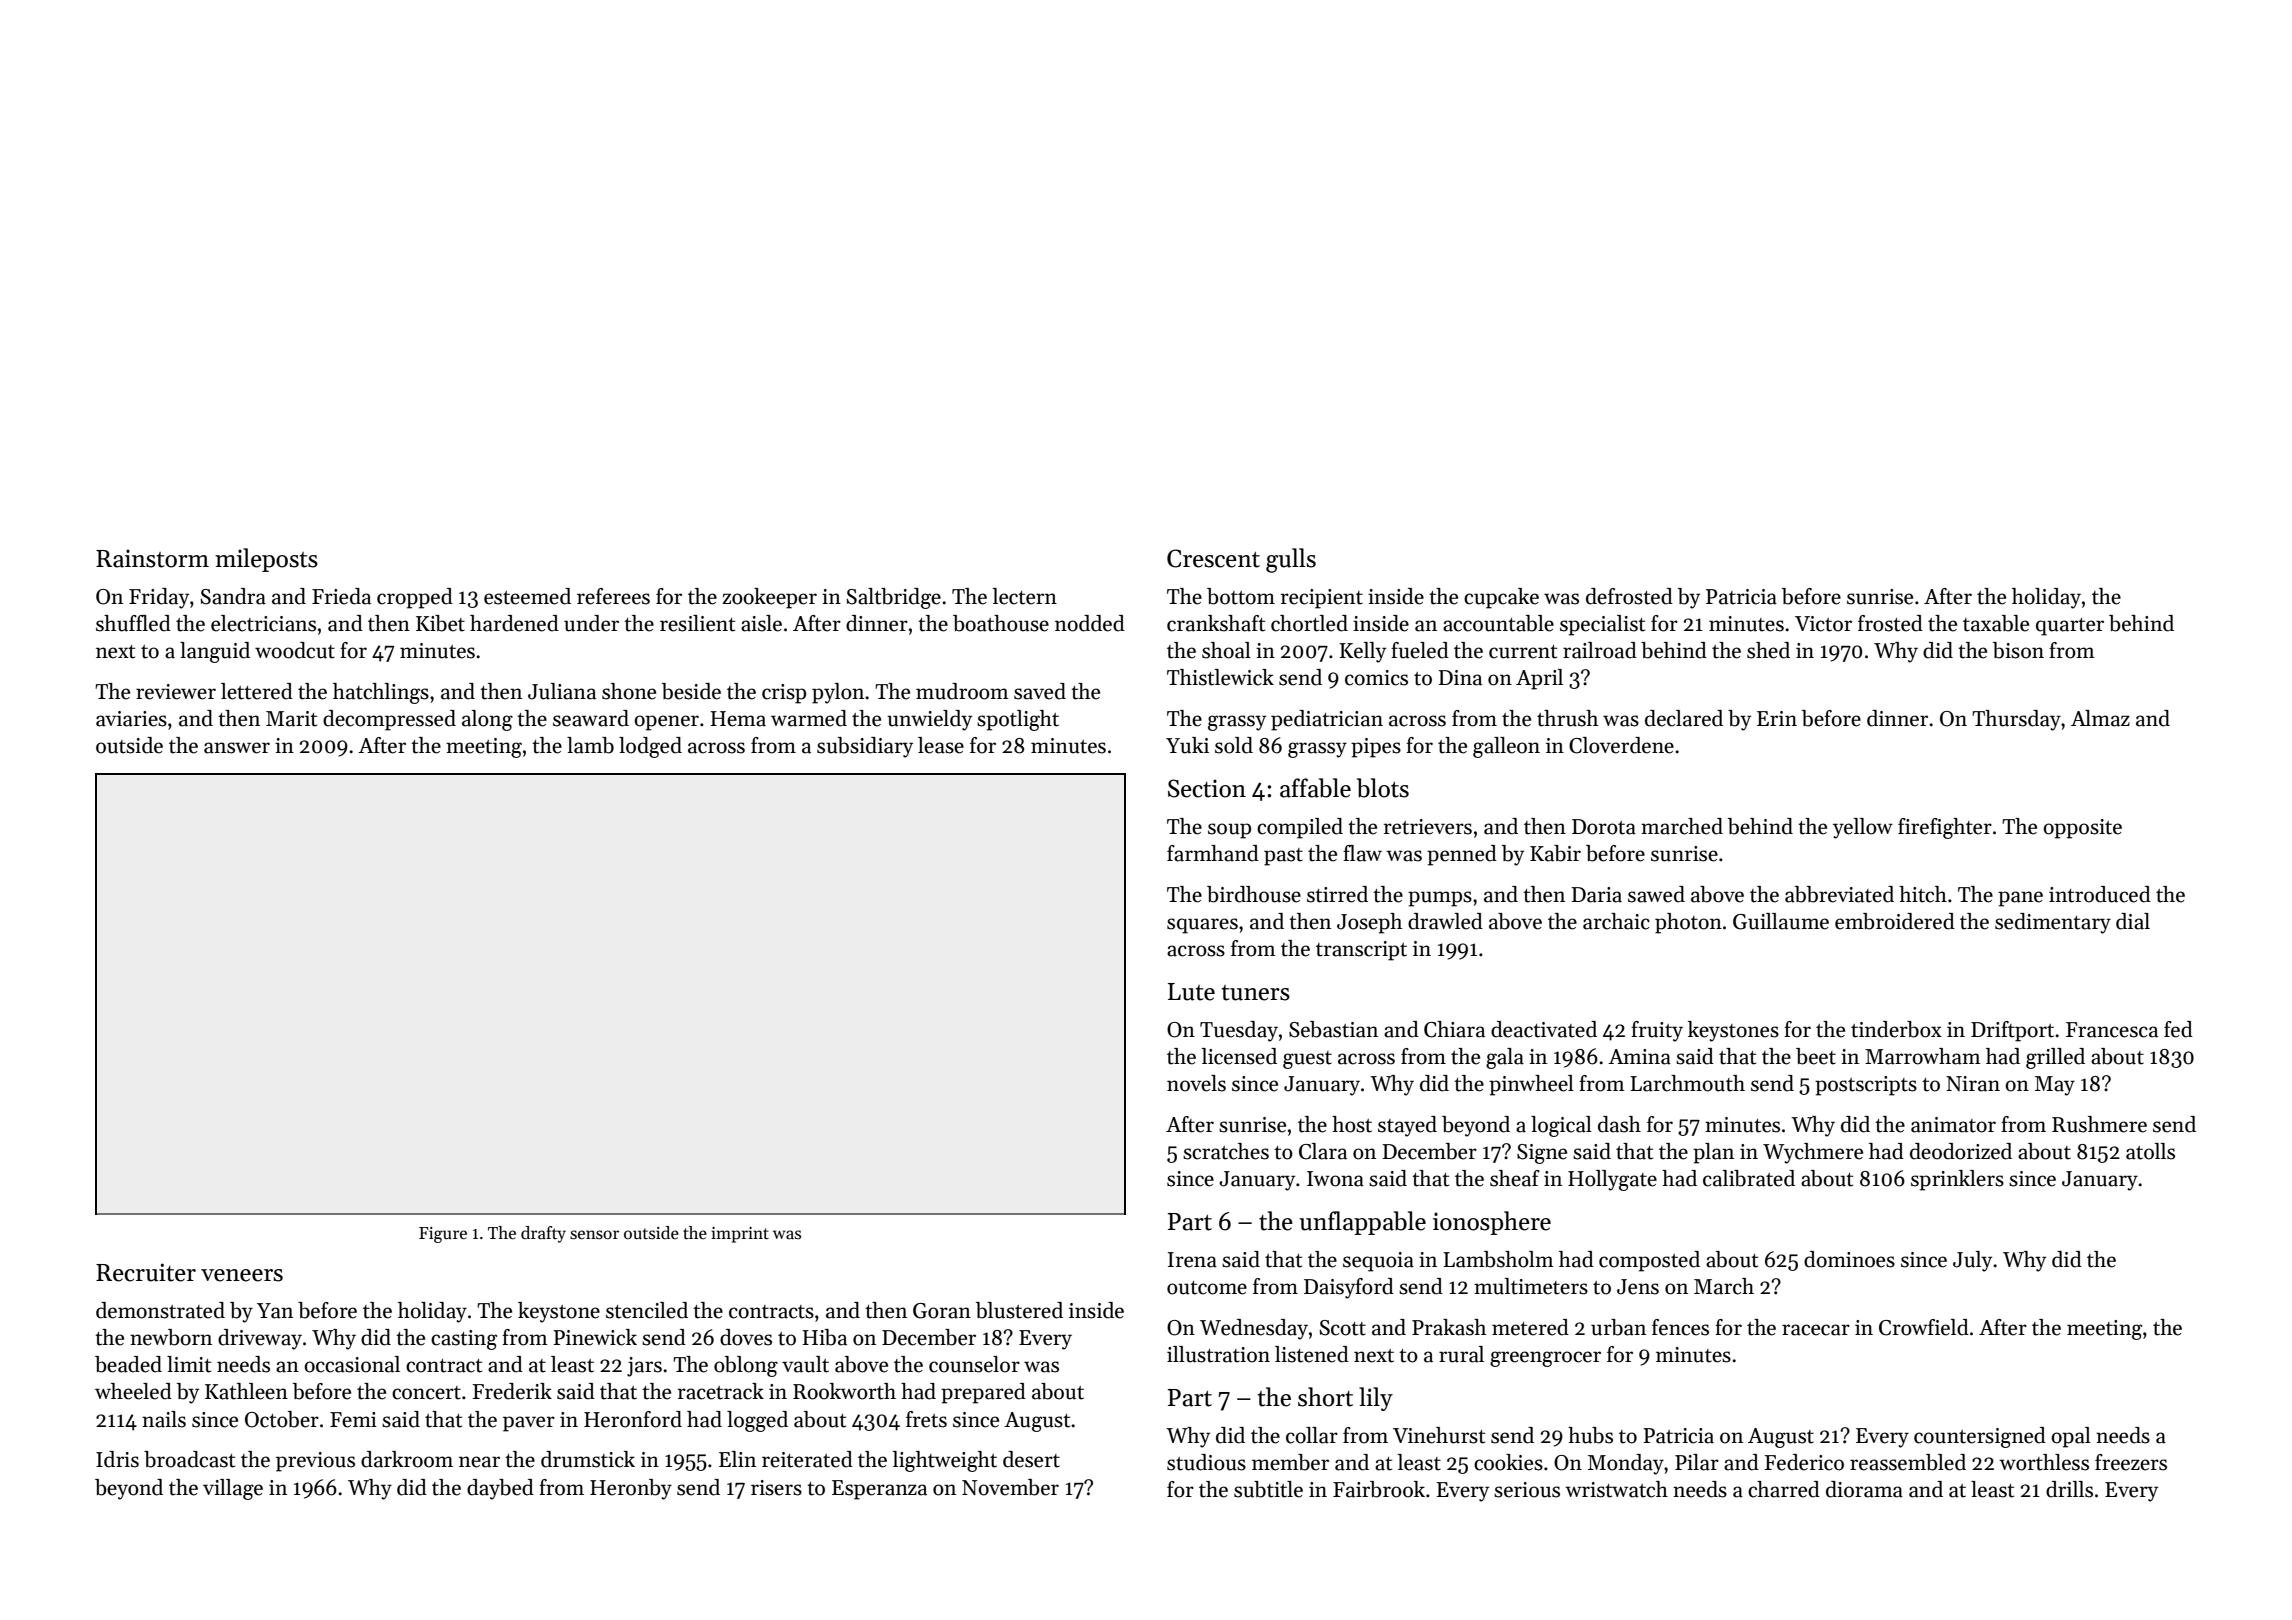 The image size is (2292, 1620). What do you see at coordinates (1361, 951) in the image?
I see `transcript` at bounding box center [1361, 951].
